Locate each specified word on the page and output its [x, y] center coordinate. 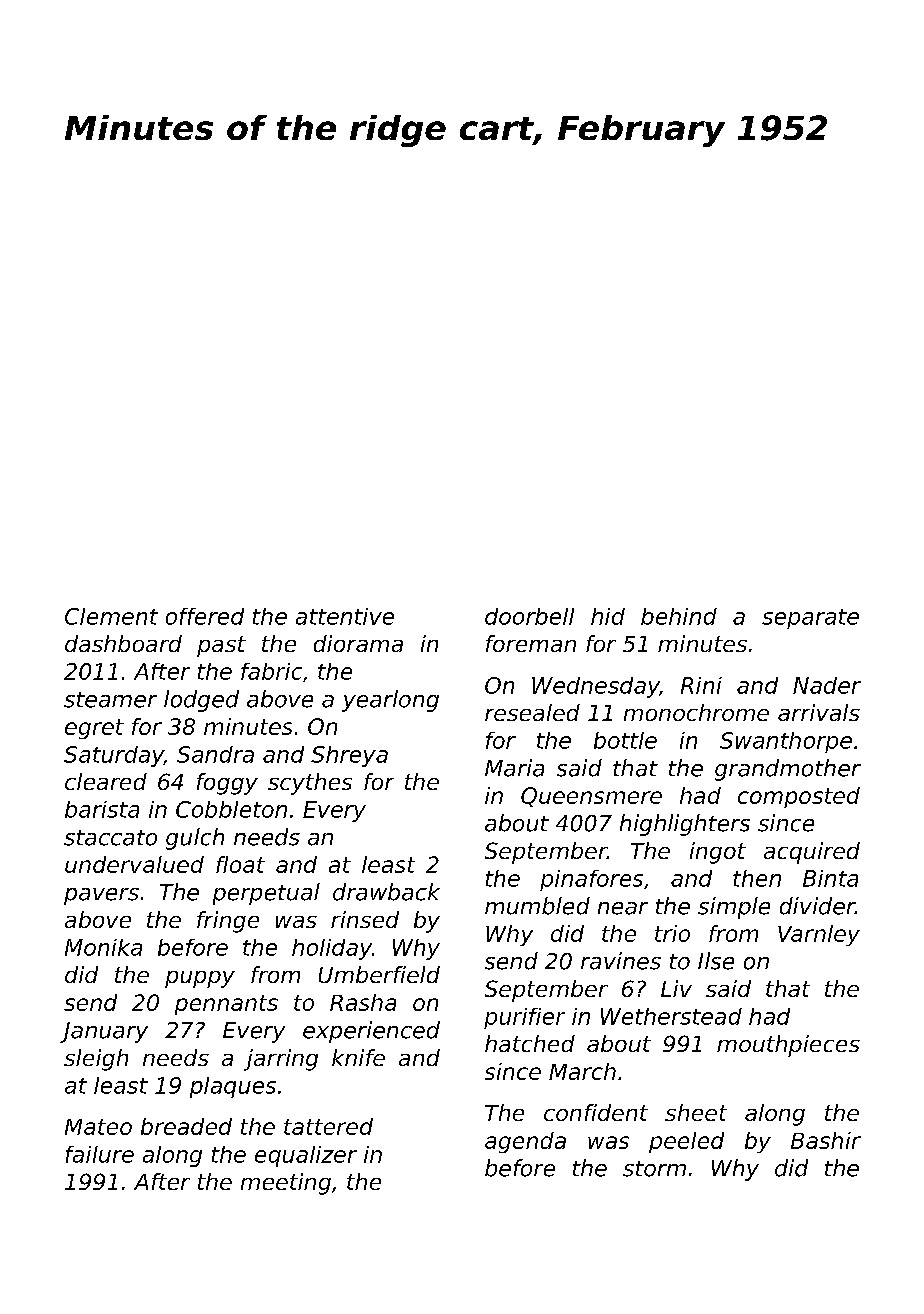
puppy [200, 979]
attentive [345, 616]
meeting [286, 1184]
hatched [530, 1043]
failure [100, 1154]
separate [810, 619]
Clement [111, 616]
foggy [227, 784]
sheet [696, 1112]
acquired [812, 853]
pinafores [591, 880]
